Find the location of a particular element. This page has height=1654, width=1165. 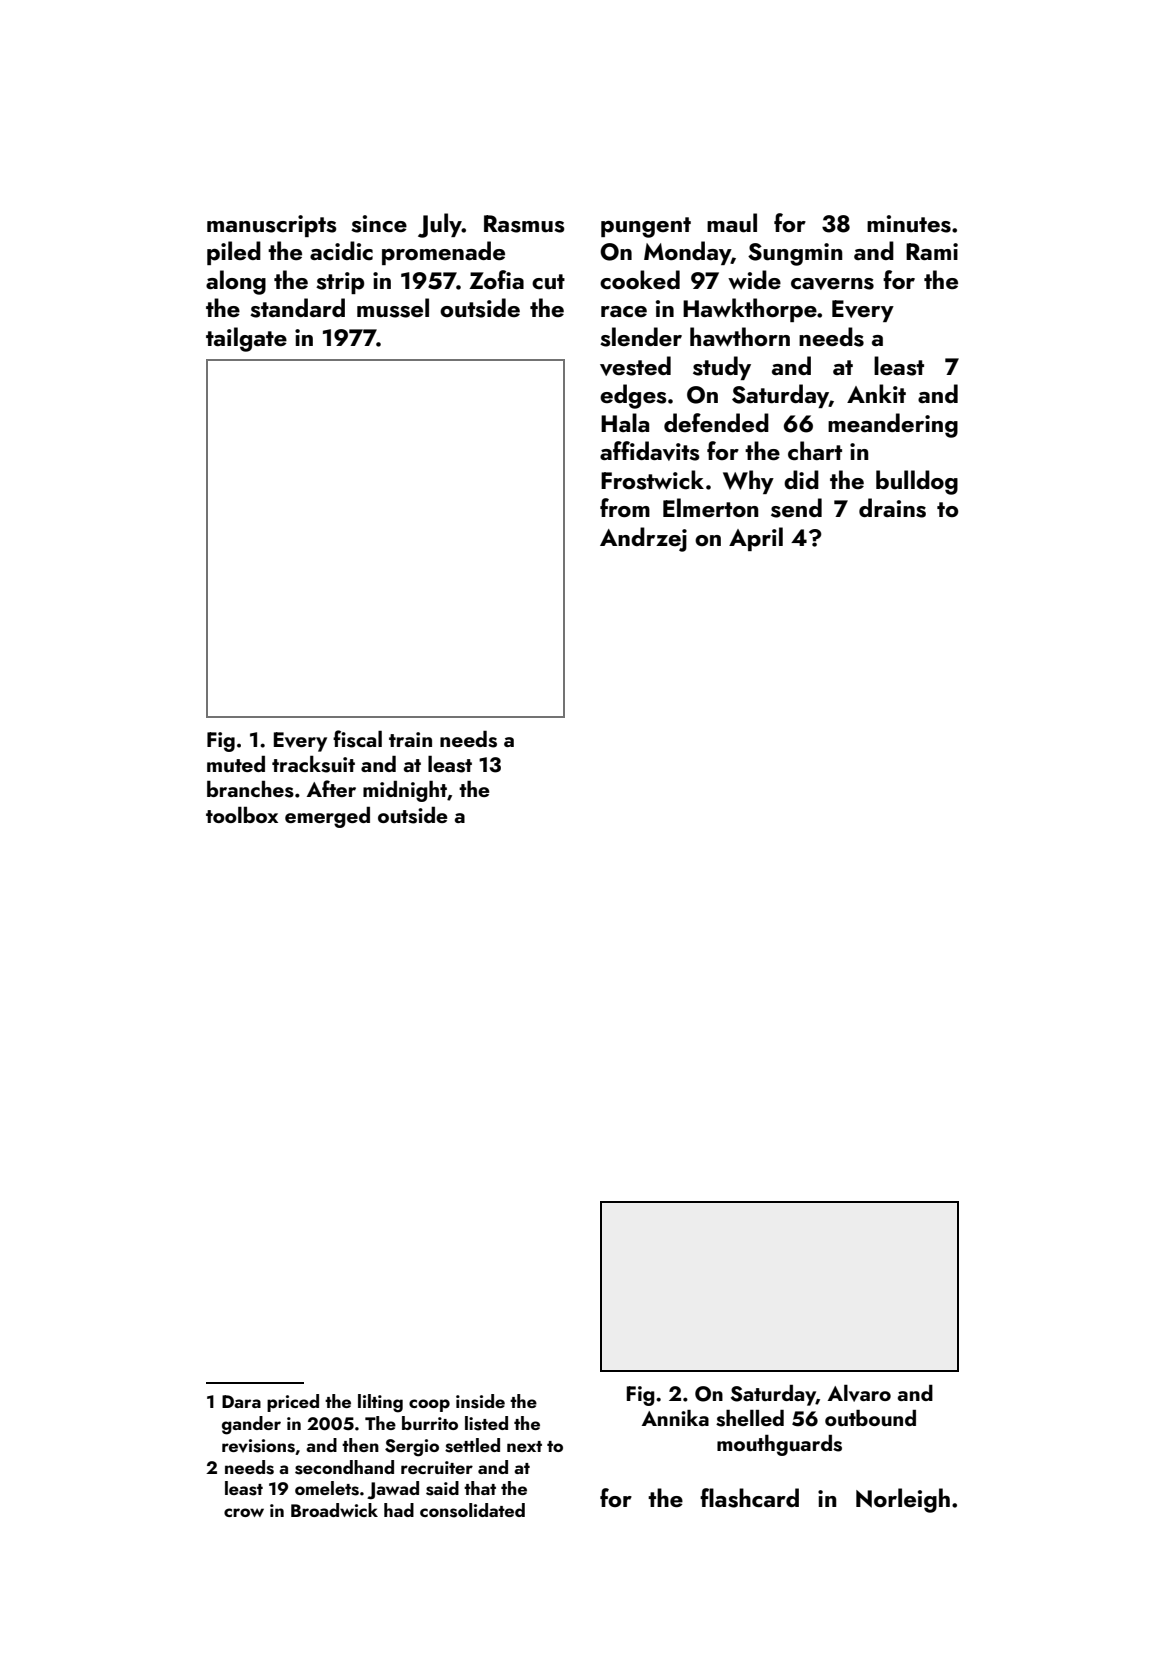

Alvaro is located at coordinates (859, 1393).
